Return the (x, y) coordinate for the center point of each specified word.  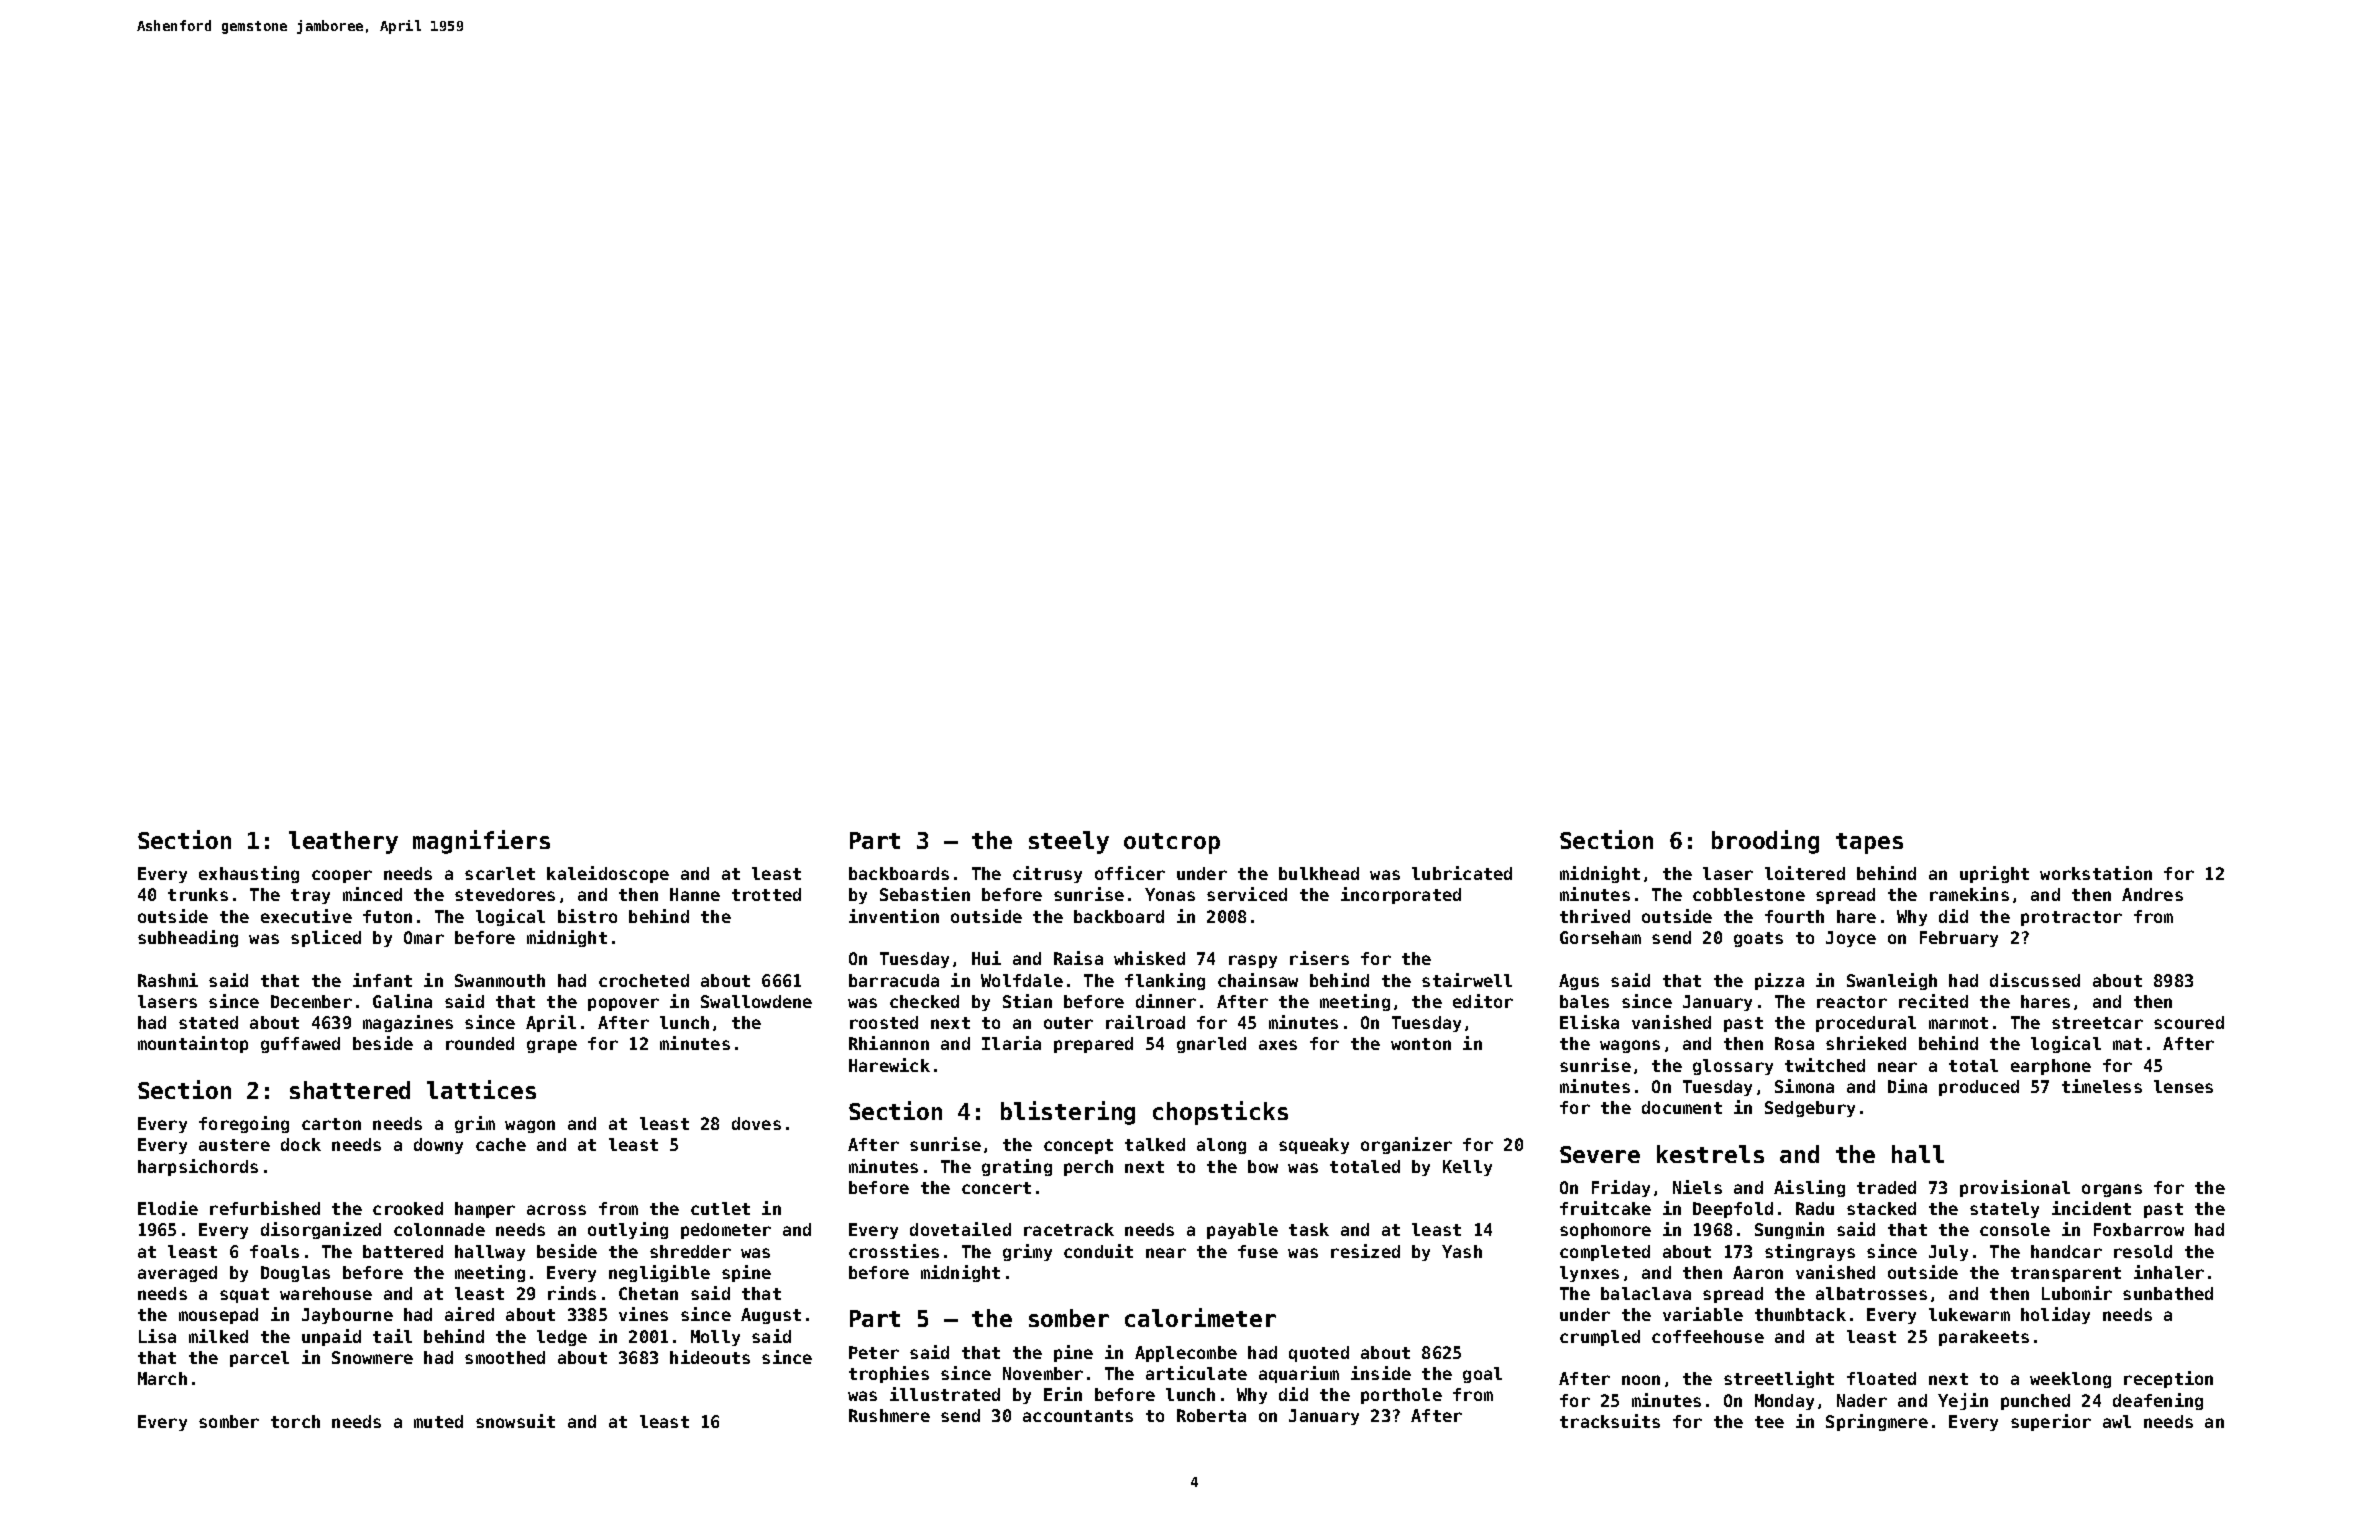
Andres (2152, 894)
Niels (1697, 1187)
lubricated (1462, 873)
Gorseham (1600, 937)
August (771, 1316)
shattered (350, 1090)
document (1682, 1107)
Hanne (695, 894)
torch (295, 1421)
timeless (2102, 1086)
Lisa (157, 1336)
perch (1088, 1168)
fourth (1794, 916)
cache (501, 1144)
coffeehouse (1708, 1336)
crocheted (644, 980)
